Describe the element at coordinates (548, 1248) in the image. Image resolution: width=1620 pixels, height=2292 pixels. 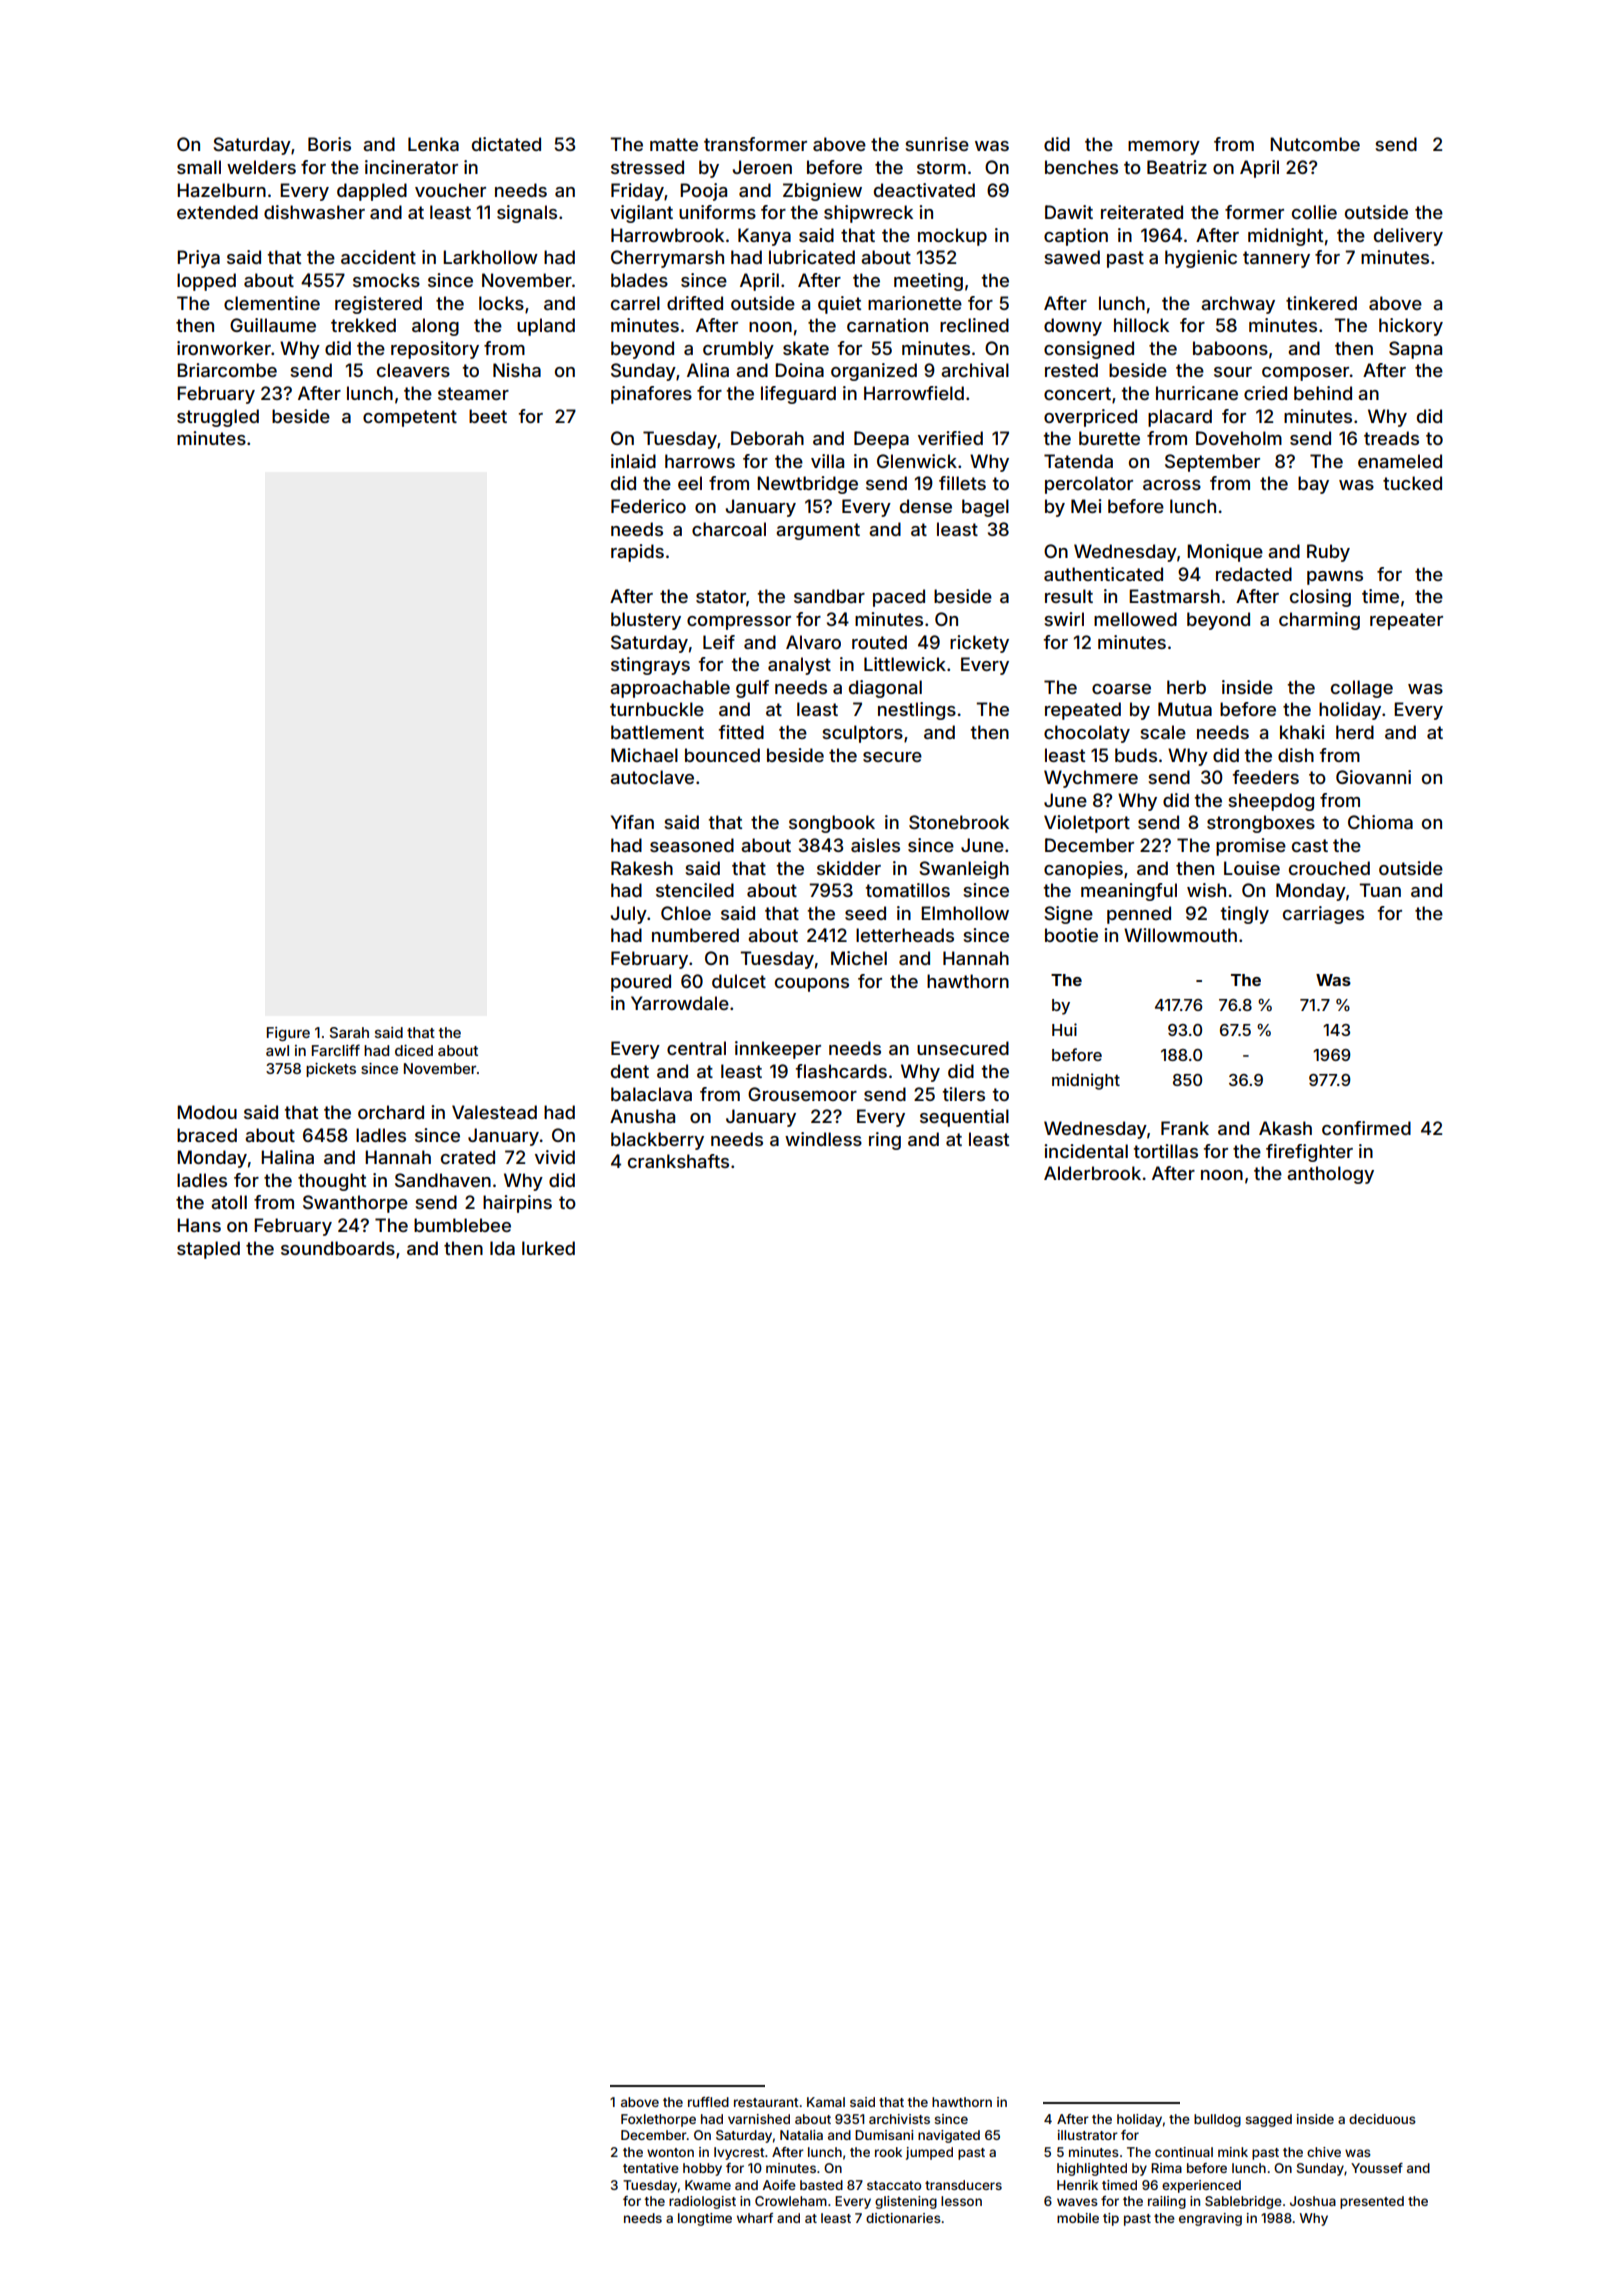
I see `lurked` at that location.
